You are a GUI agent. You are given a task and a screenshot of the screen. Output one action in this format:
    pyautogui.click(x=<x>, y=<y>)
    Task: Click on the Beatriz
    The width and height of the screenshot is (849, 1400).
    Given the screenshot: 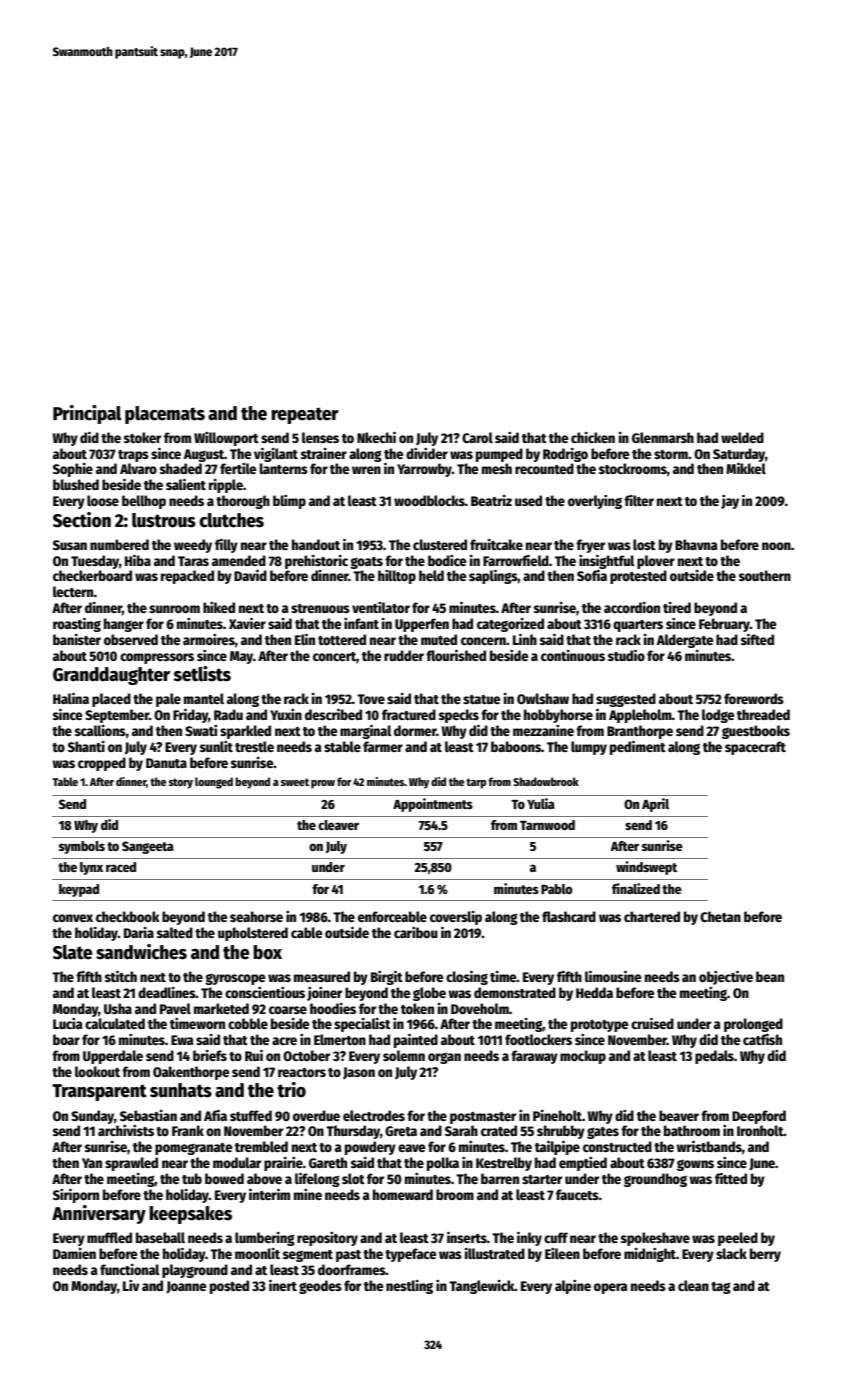 What is the action you would take?
    pyautogui.click(x=491, y=500)
